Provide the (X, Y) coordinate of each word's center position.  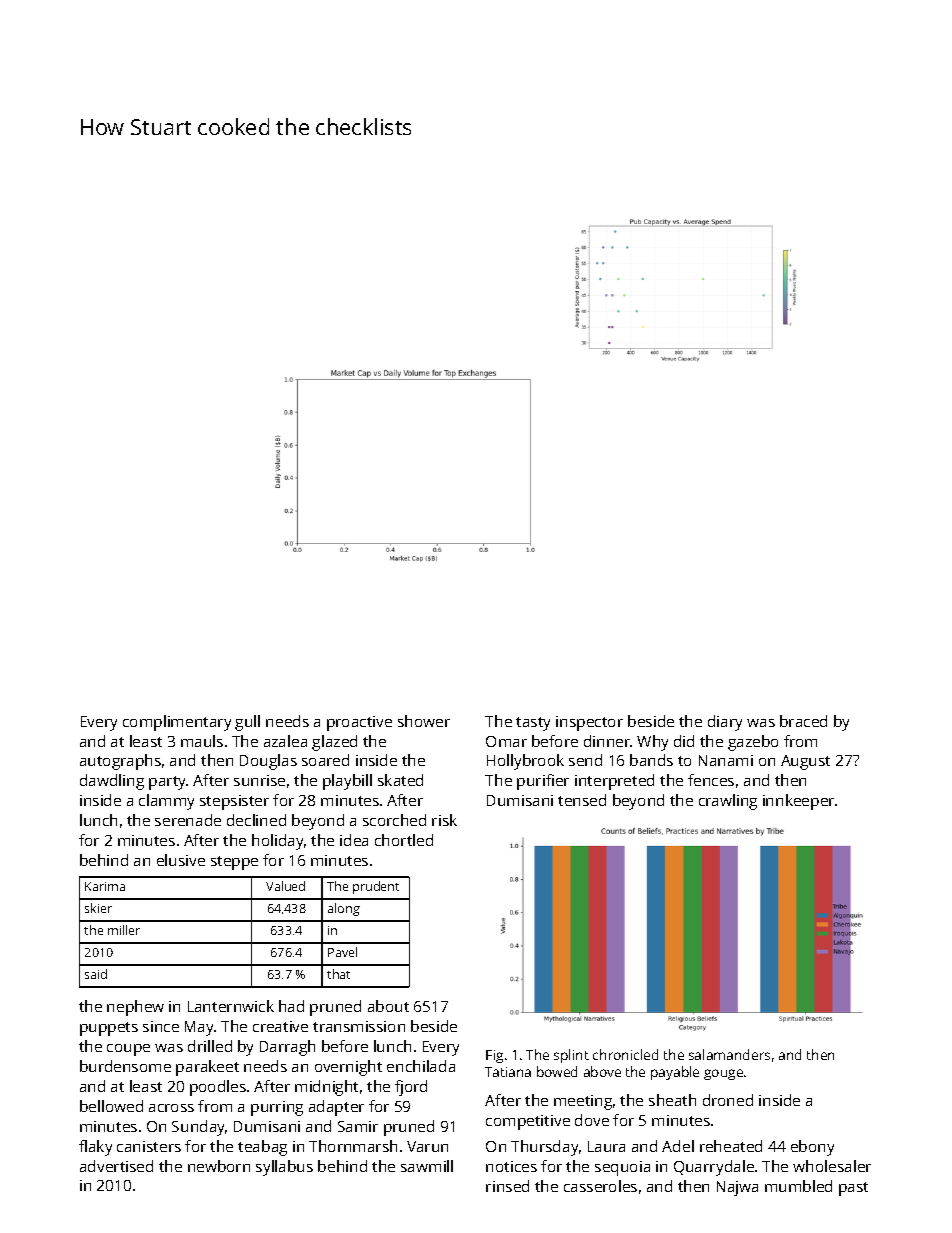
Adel (678, 1146)
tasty (533, 724)
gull (247, 723)
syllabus (284, 1168)
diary (725, 723)
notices (511, 1166)
